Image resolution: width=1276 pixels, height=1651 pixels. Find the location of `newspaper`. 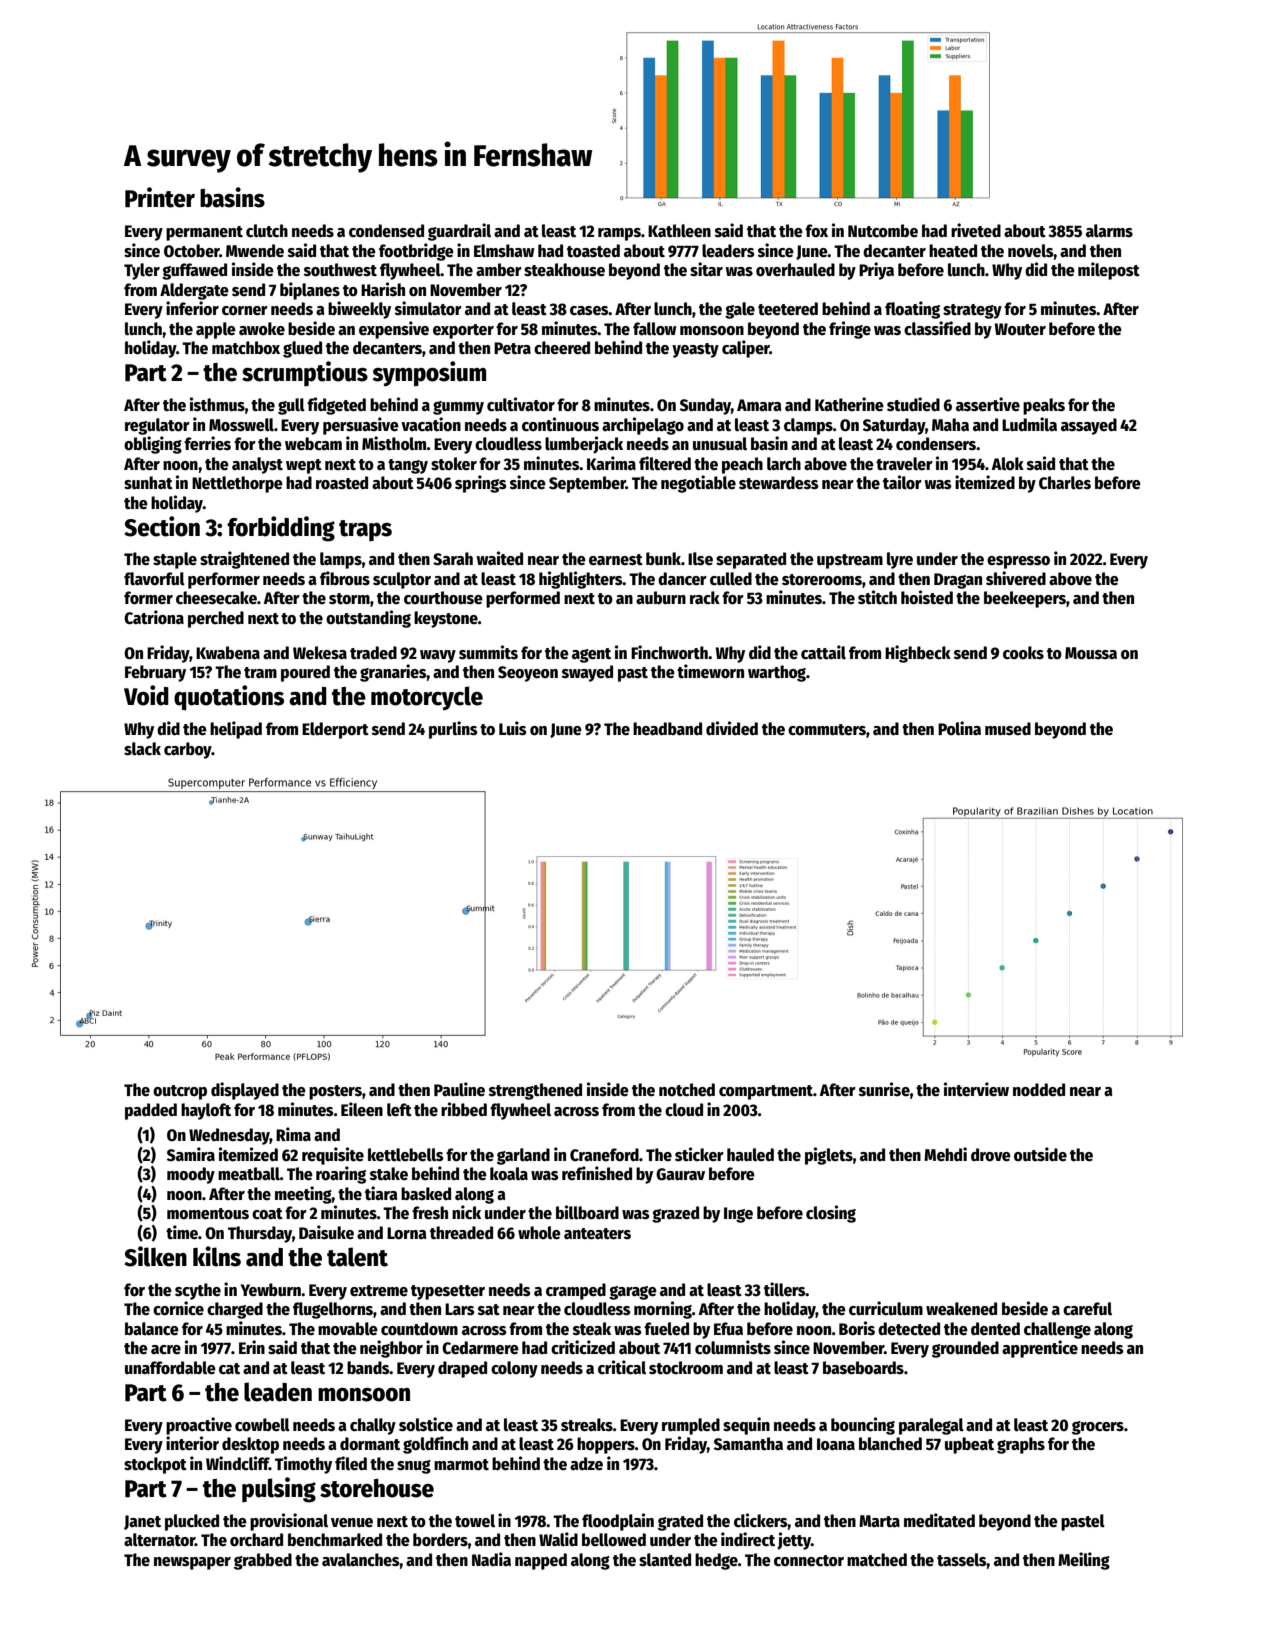

newspaper is located at coordinates (192, 1563).
